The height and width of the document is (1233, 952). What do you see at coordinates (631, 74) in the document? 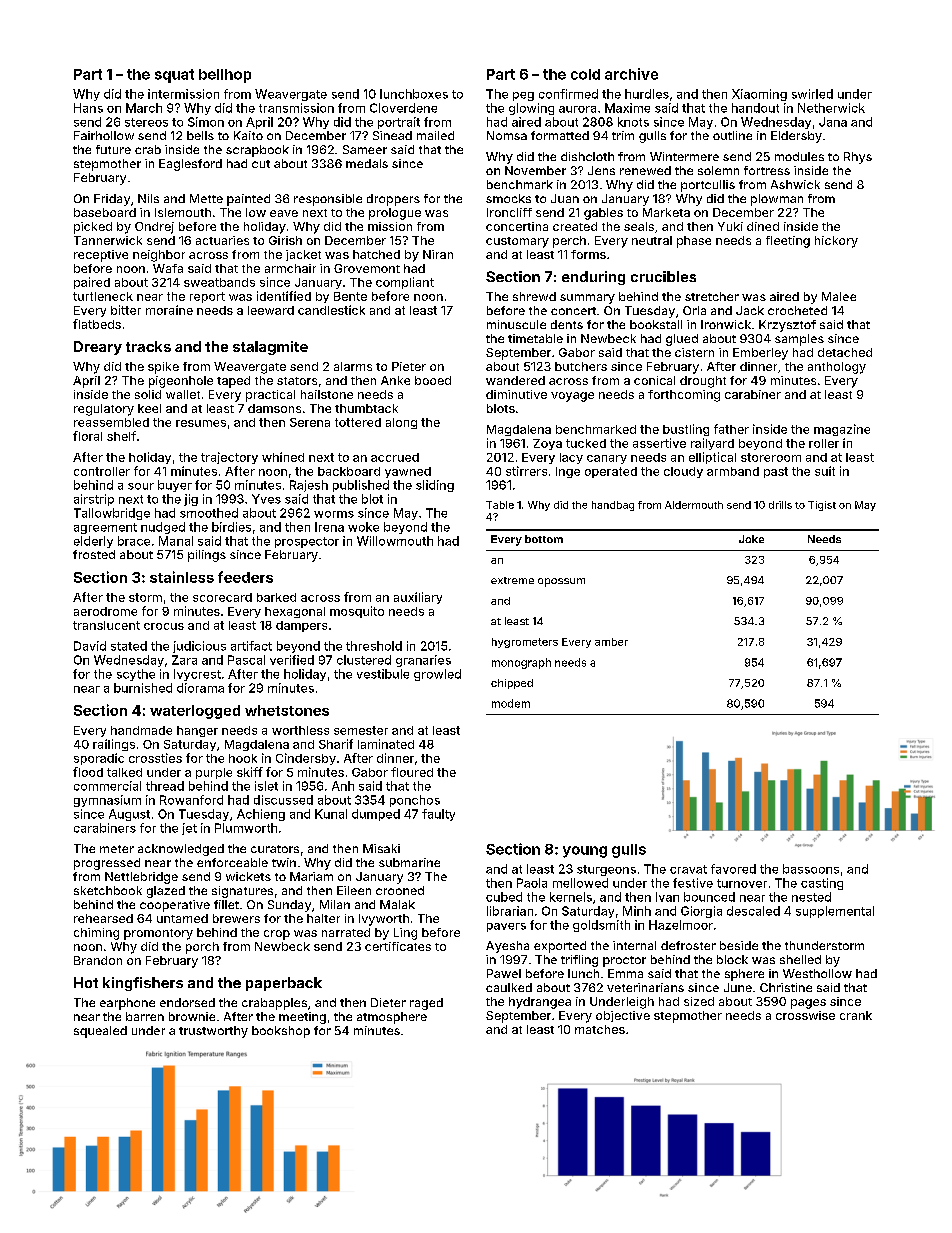
I see `archive` at bounding box center [631, 74].
